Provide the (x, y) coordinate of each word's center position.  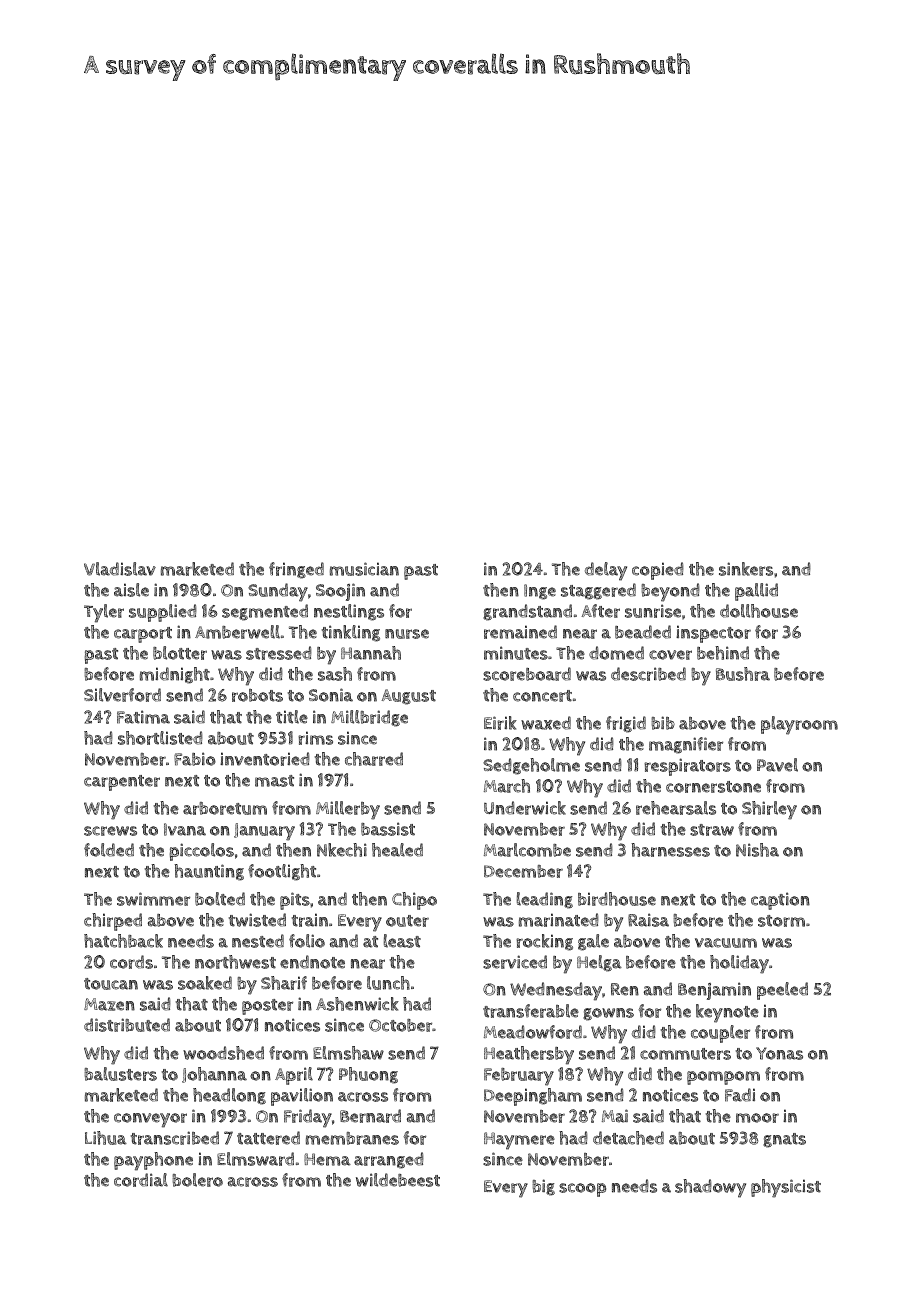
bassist (388, 829)
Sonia (331, 695)
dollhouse (759, 611)
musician (364, 569)
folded (109, 850)
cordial (141, 1180)
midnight (175, 675)
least (402, 941)
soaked (205, 983)
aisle (131, 590)
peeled (782, 991)
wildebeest (398, 1180)
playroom (799, 725)
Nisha (757, 850)
